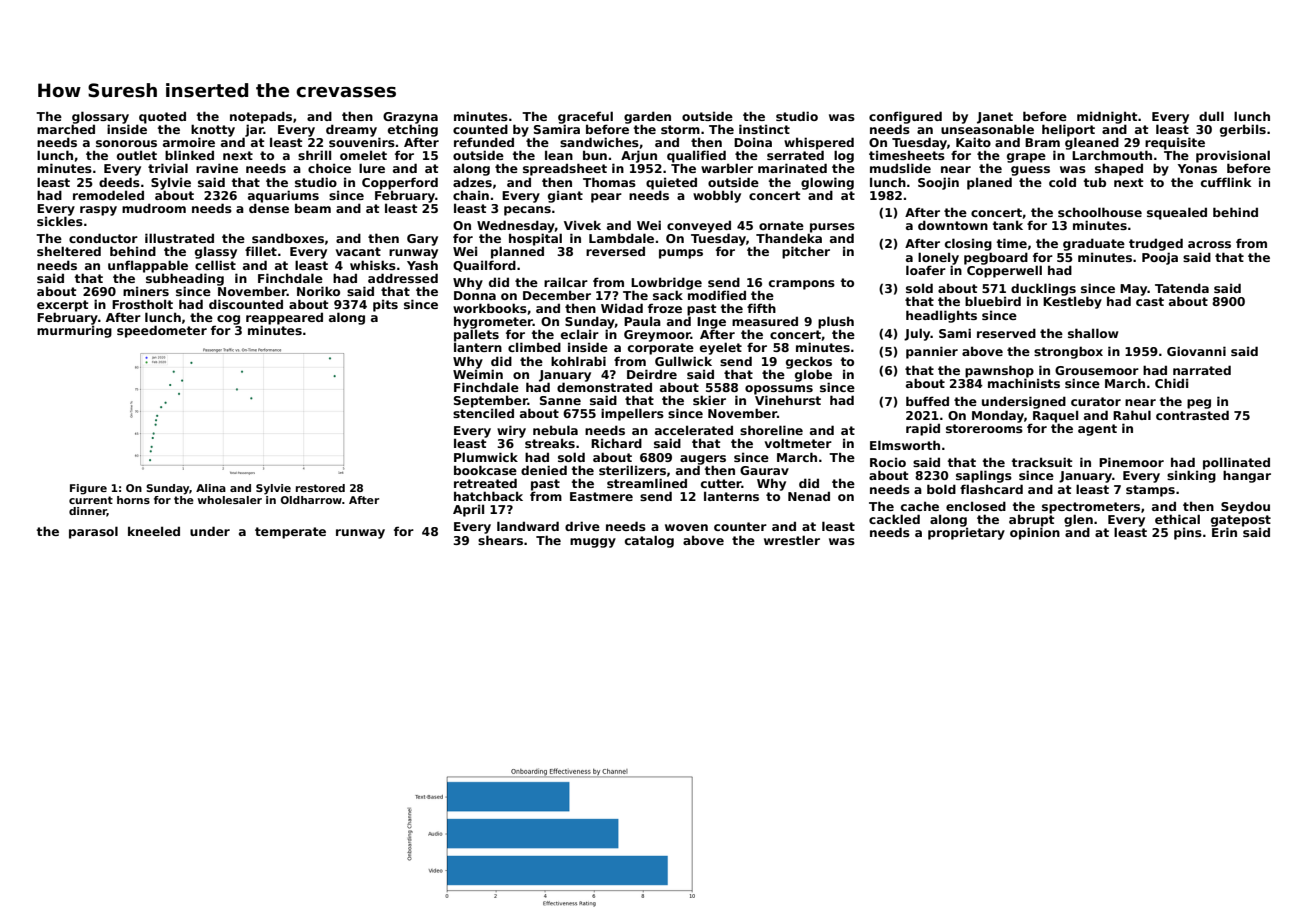 The width and height of the screenshot is (1308, 924). Describe the element at coordinates (938, 258) in the screenshot. I see `lonely` at that location.
